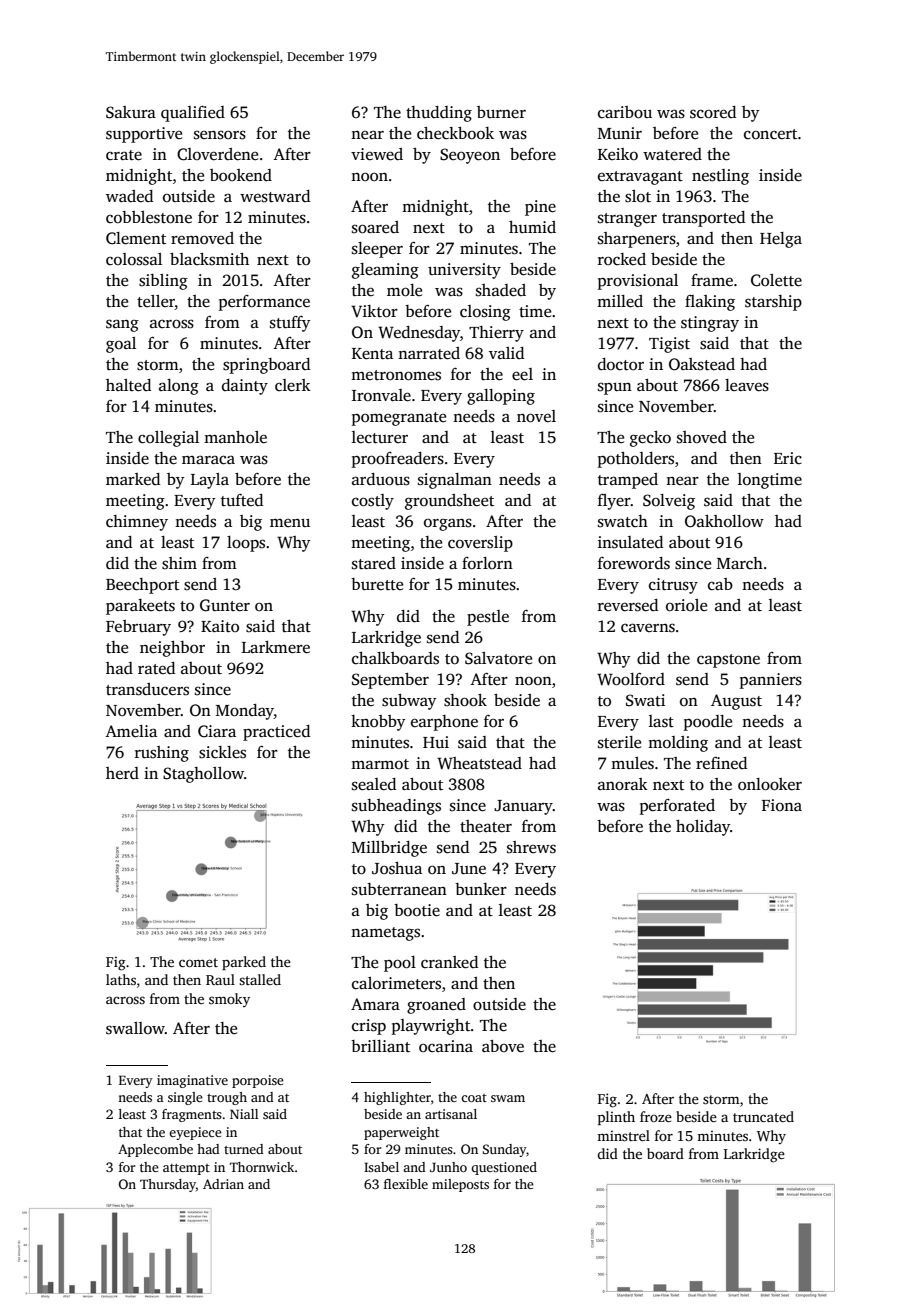 The width and height of the screenshot is (908, 1316). What do you see at coordinates (377, 154) in the screenshot?
I see `viewed` at bounding box center [377, 154].
